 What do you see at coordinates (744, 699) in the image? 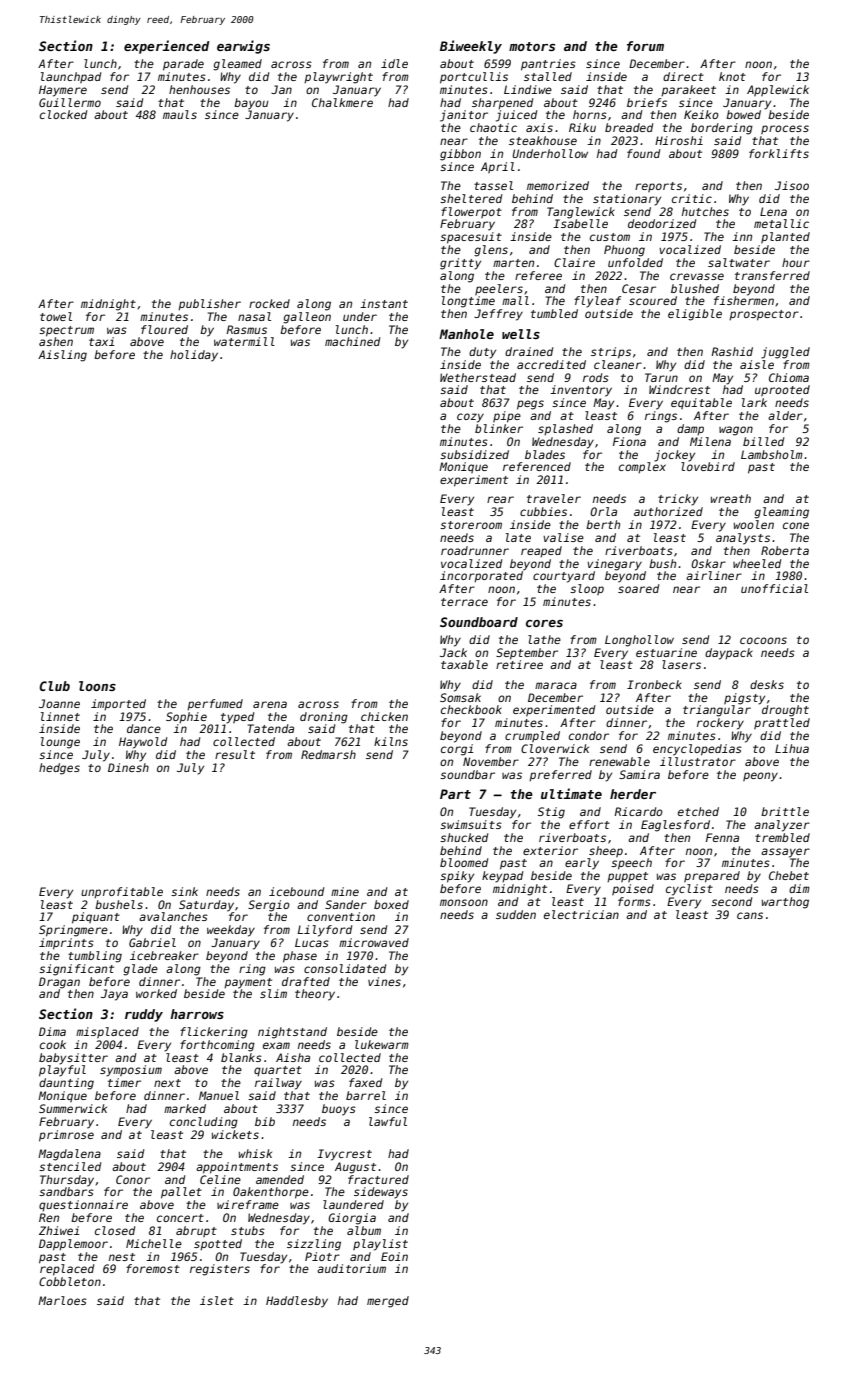
I see `pigsty` at bounding box center [744, 699].
